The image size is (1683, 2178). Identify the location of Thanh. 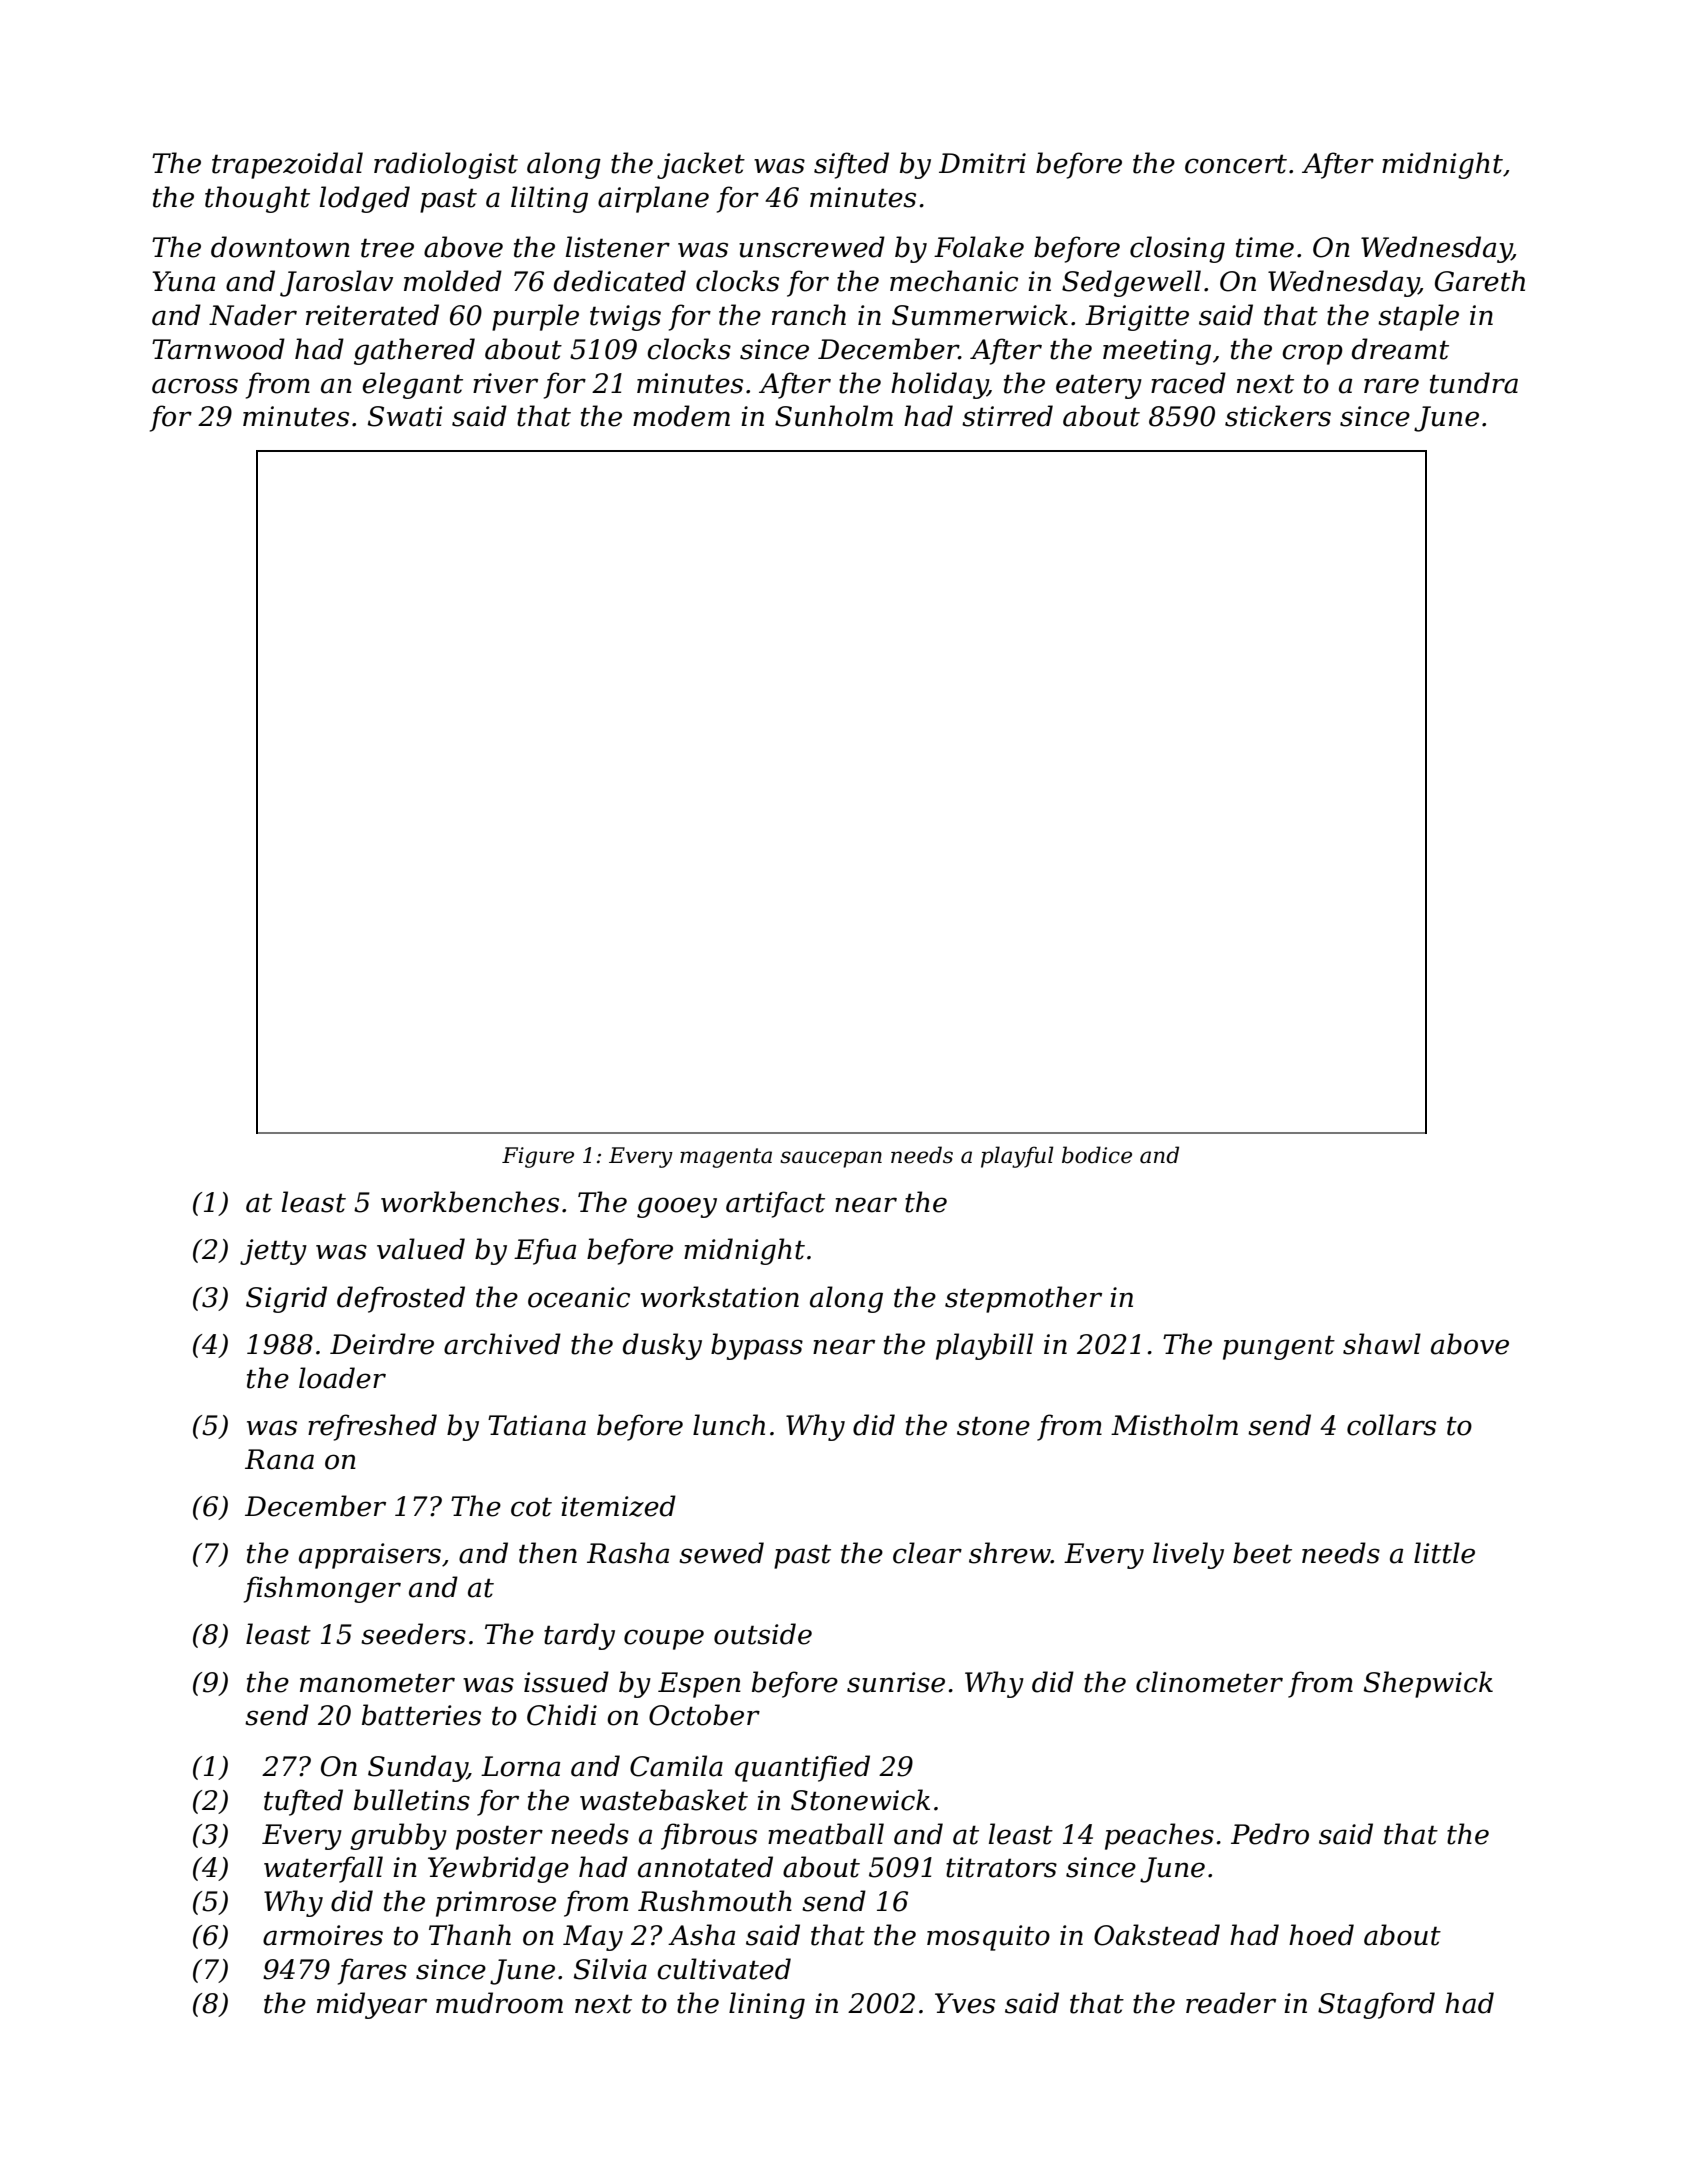
(470, 1935).
